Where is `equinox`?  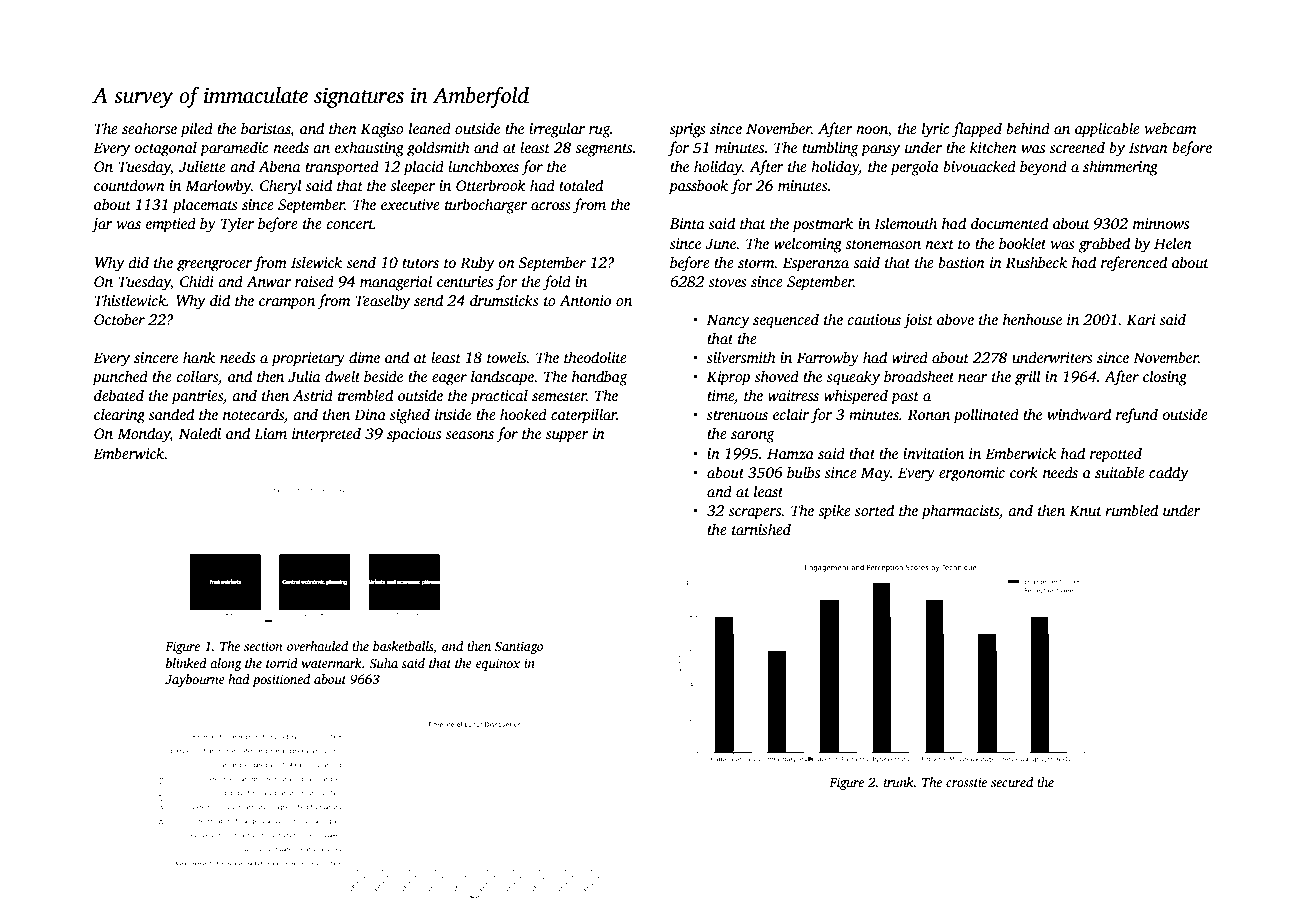
equinox is located at coordinates (498, 664).
